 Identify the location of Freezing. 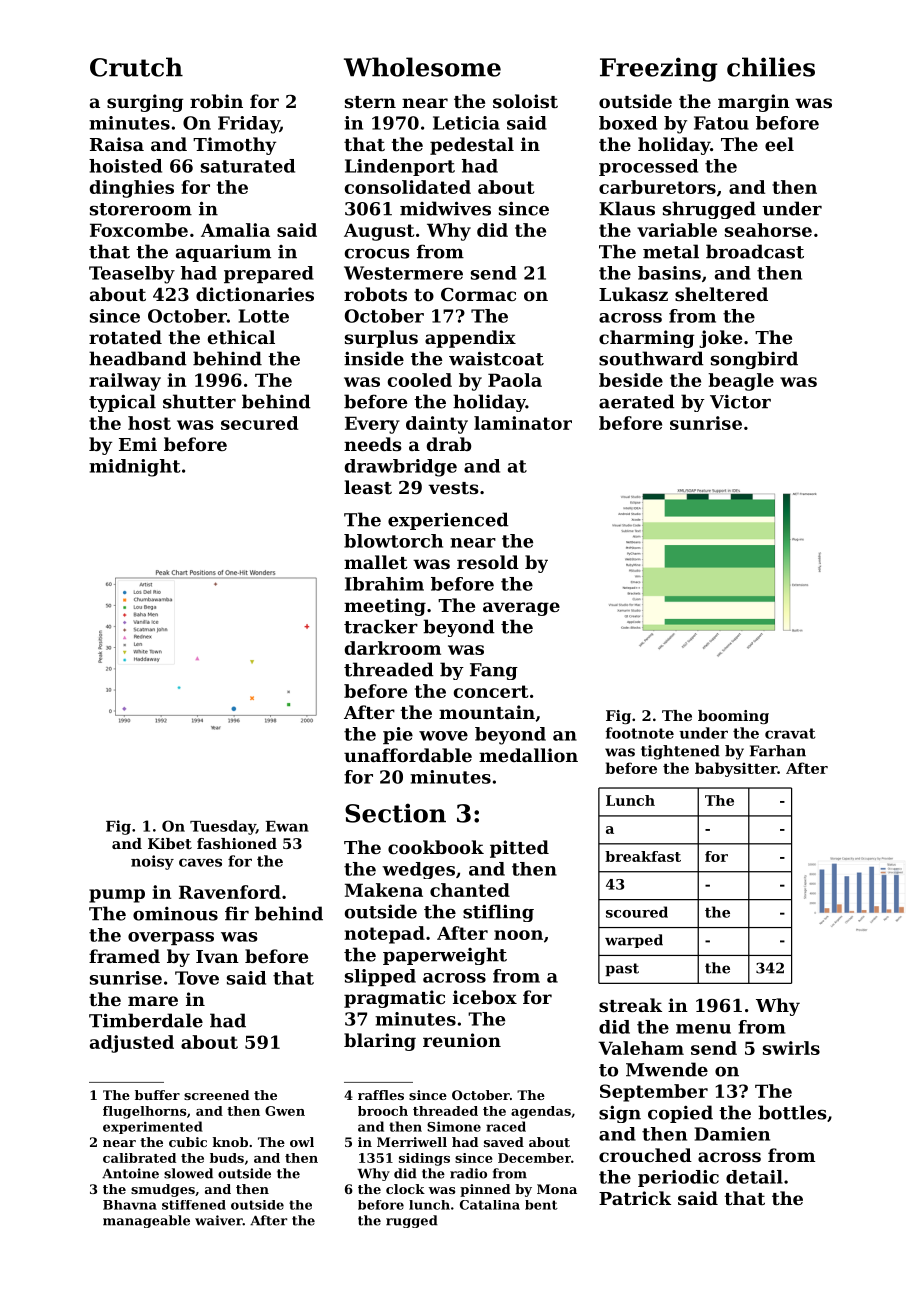
(659, 69).
